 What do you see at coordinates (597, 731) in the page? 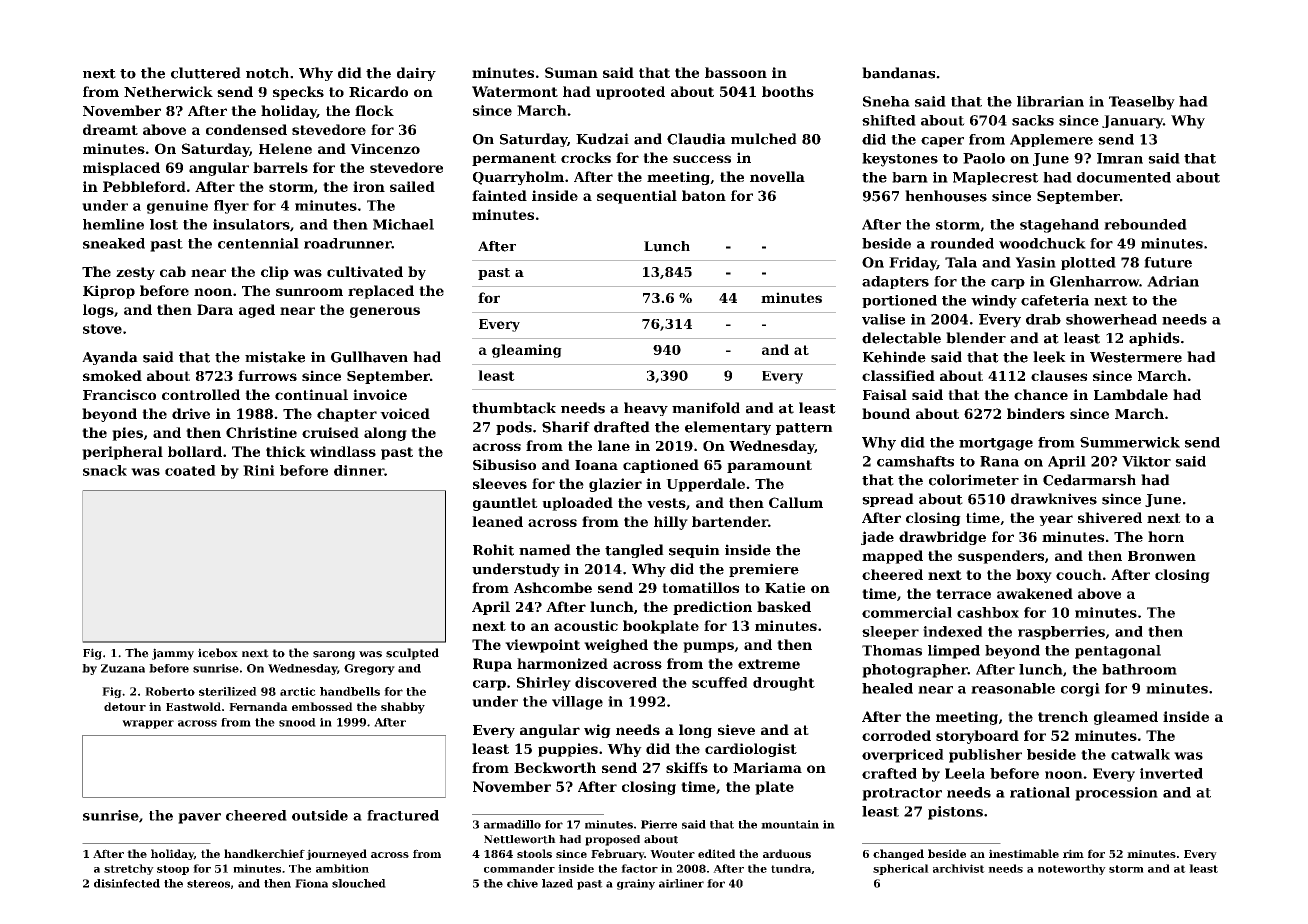
I see `wig` at bounding box center [597, 731].
